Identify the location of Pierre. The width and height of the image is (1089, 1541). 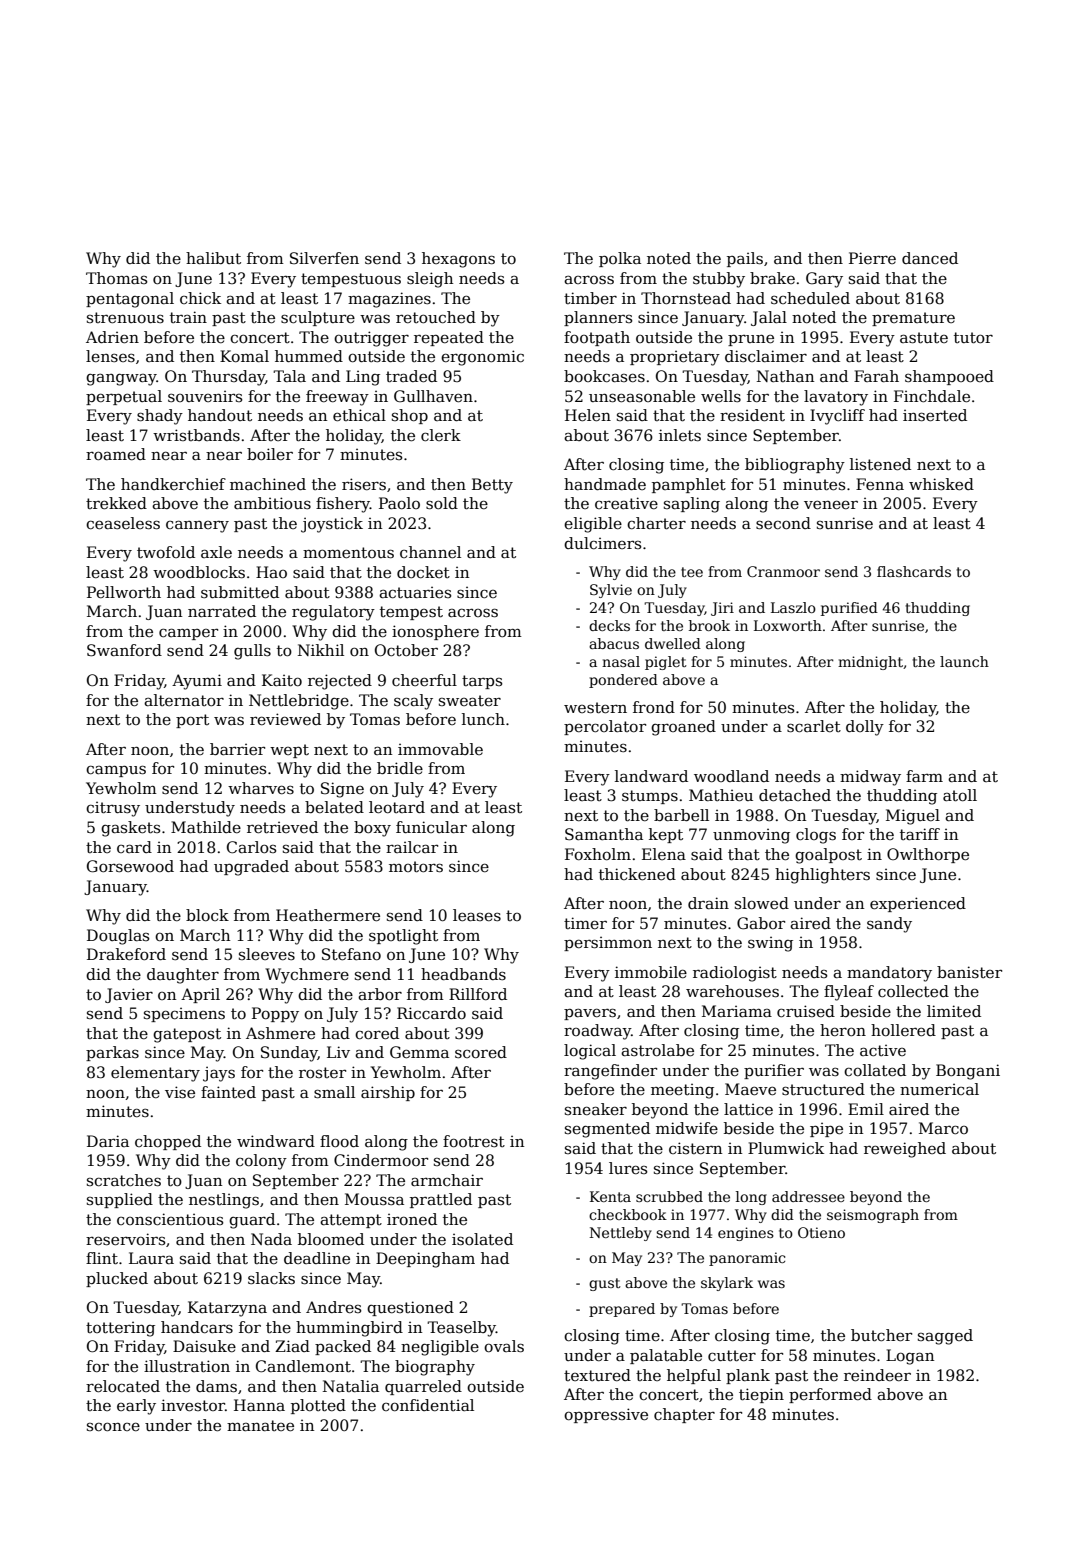
(872, 258).
